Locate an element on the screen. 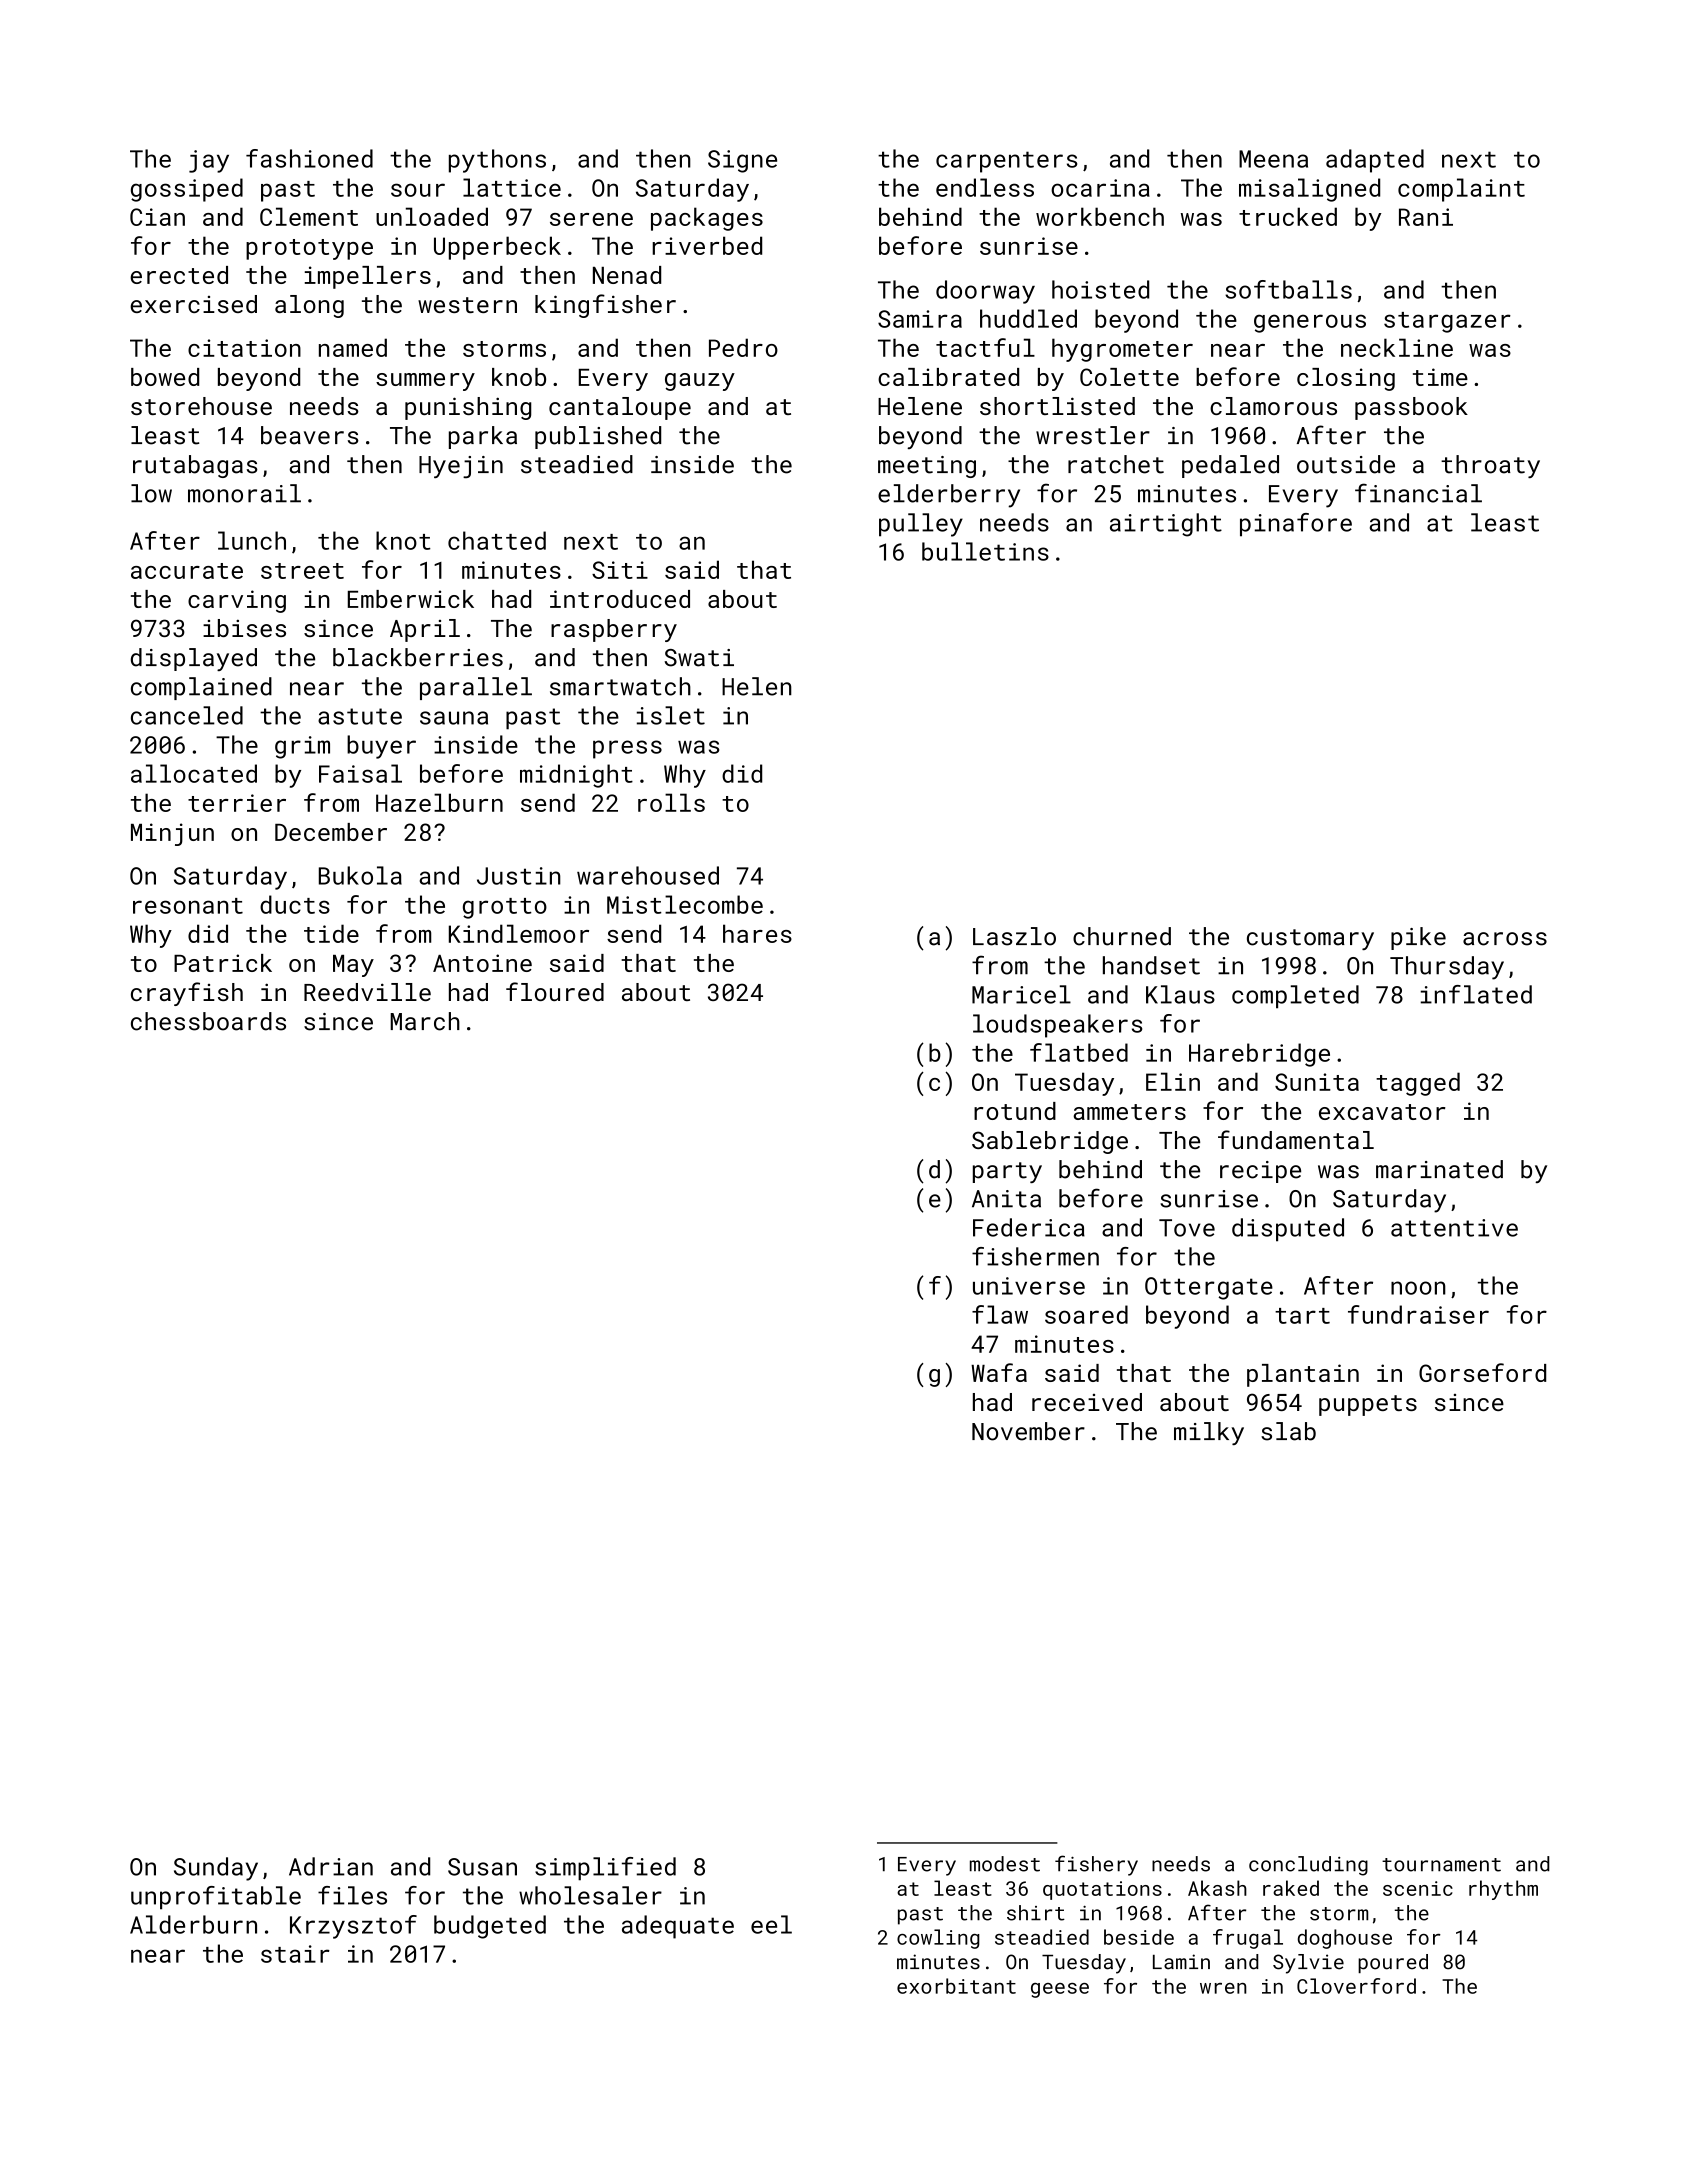 This screenshot has height=2178, width=1683. doorway is located at coordinates (985, 292).
